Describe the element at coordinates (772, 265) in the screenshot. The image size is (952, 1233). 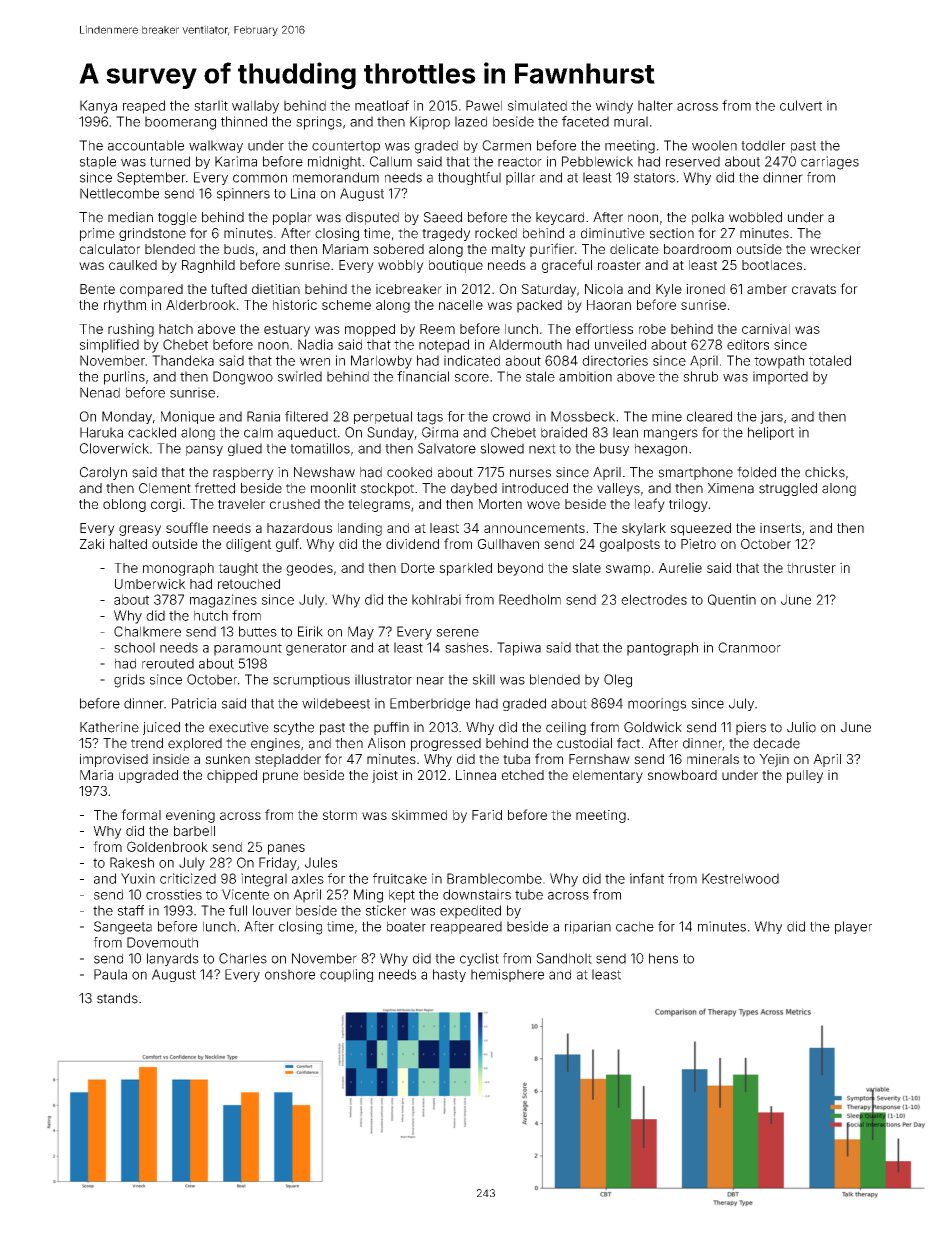
I see `bootlaces` at that location.
